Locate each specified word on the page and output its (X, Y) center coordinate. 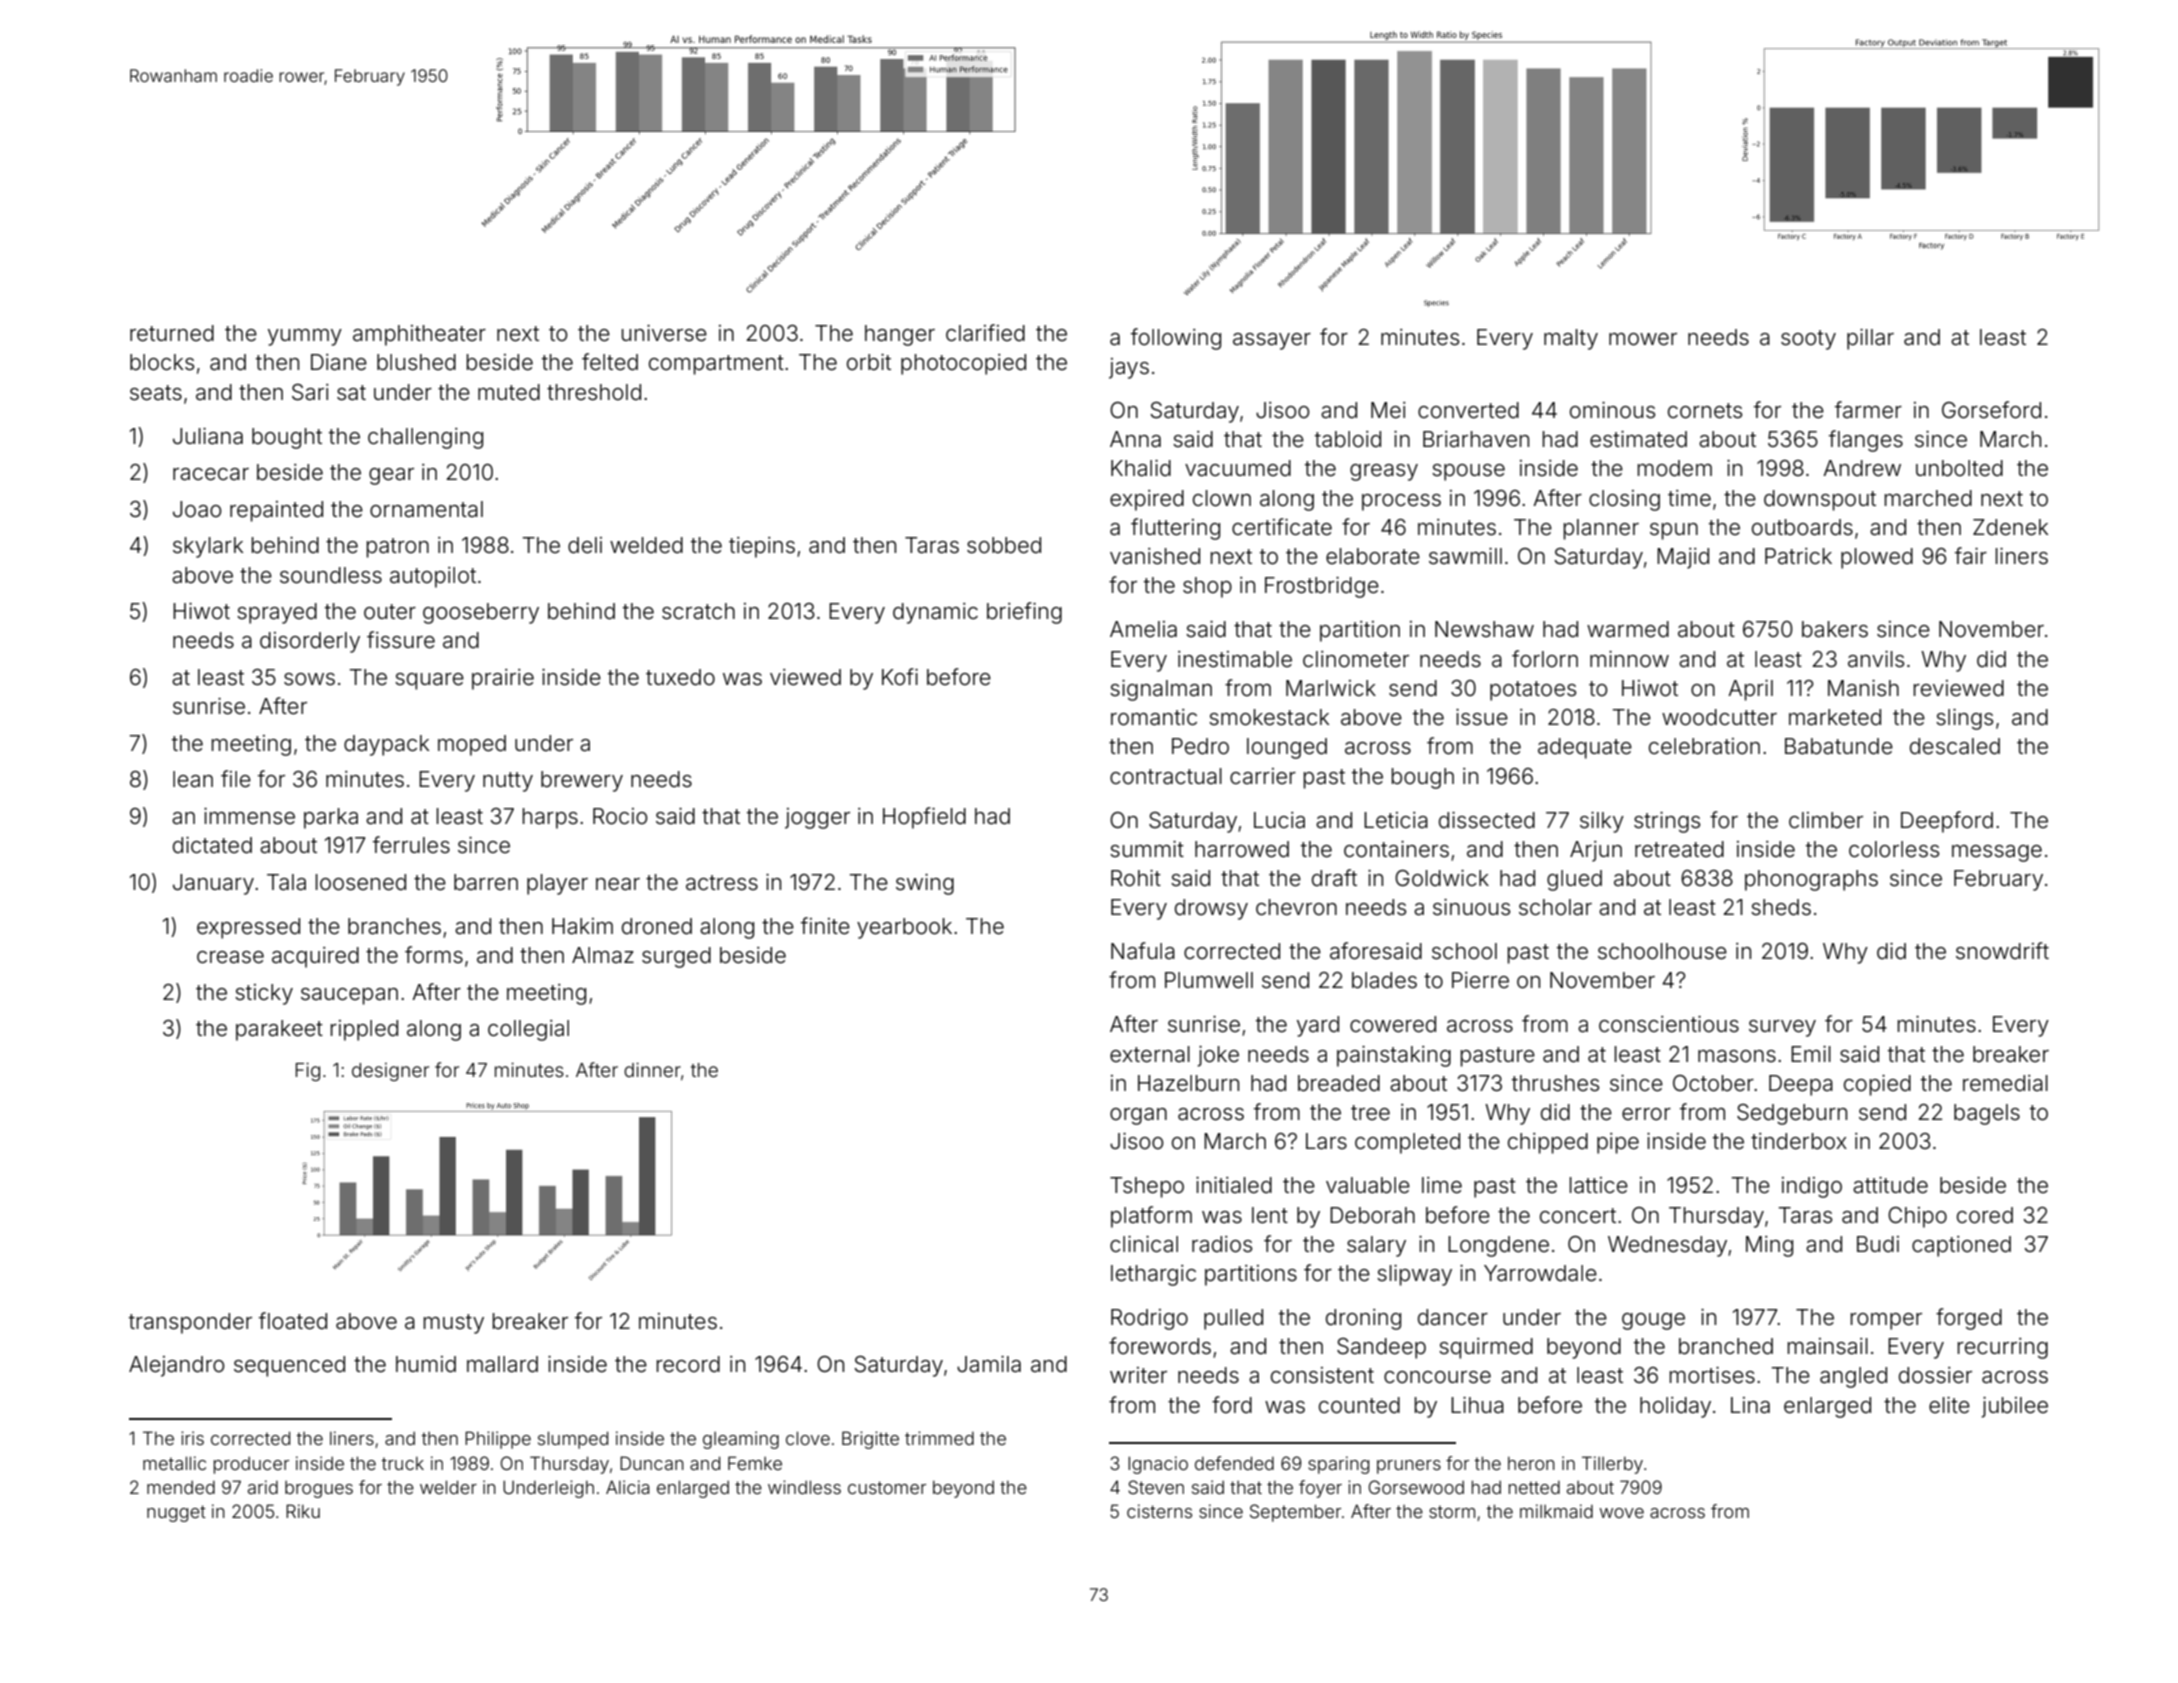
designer (390, 1072)
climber (1826, 820)
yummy (305, 337)
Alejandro (176, 1366)
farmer (1868, 410)
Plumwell (1209, 980)
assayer (1272, 341)
